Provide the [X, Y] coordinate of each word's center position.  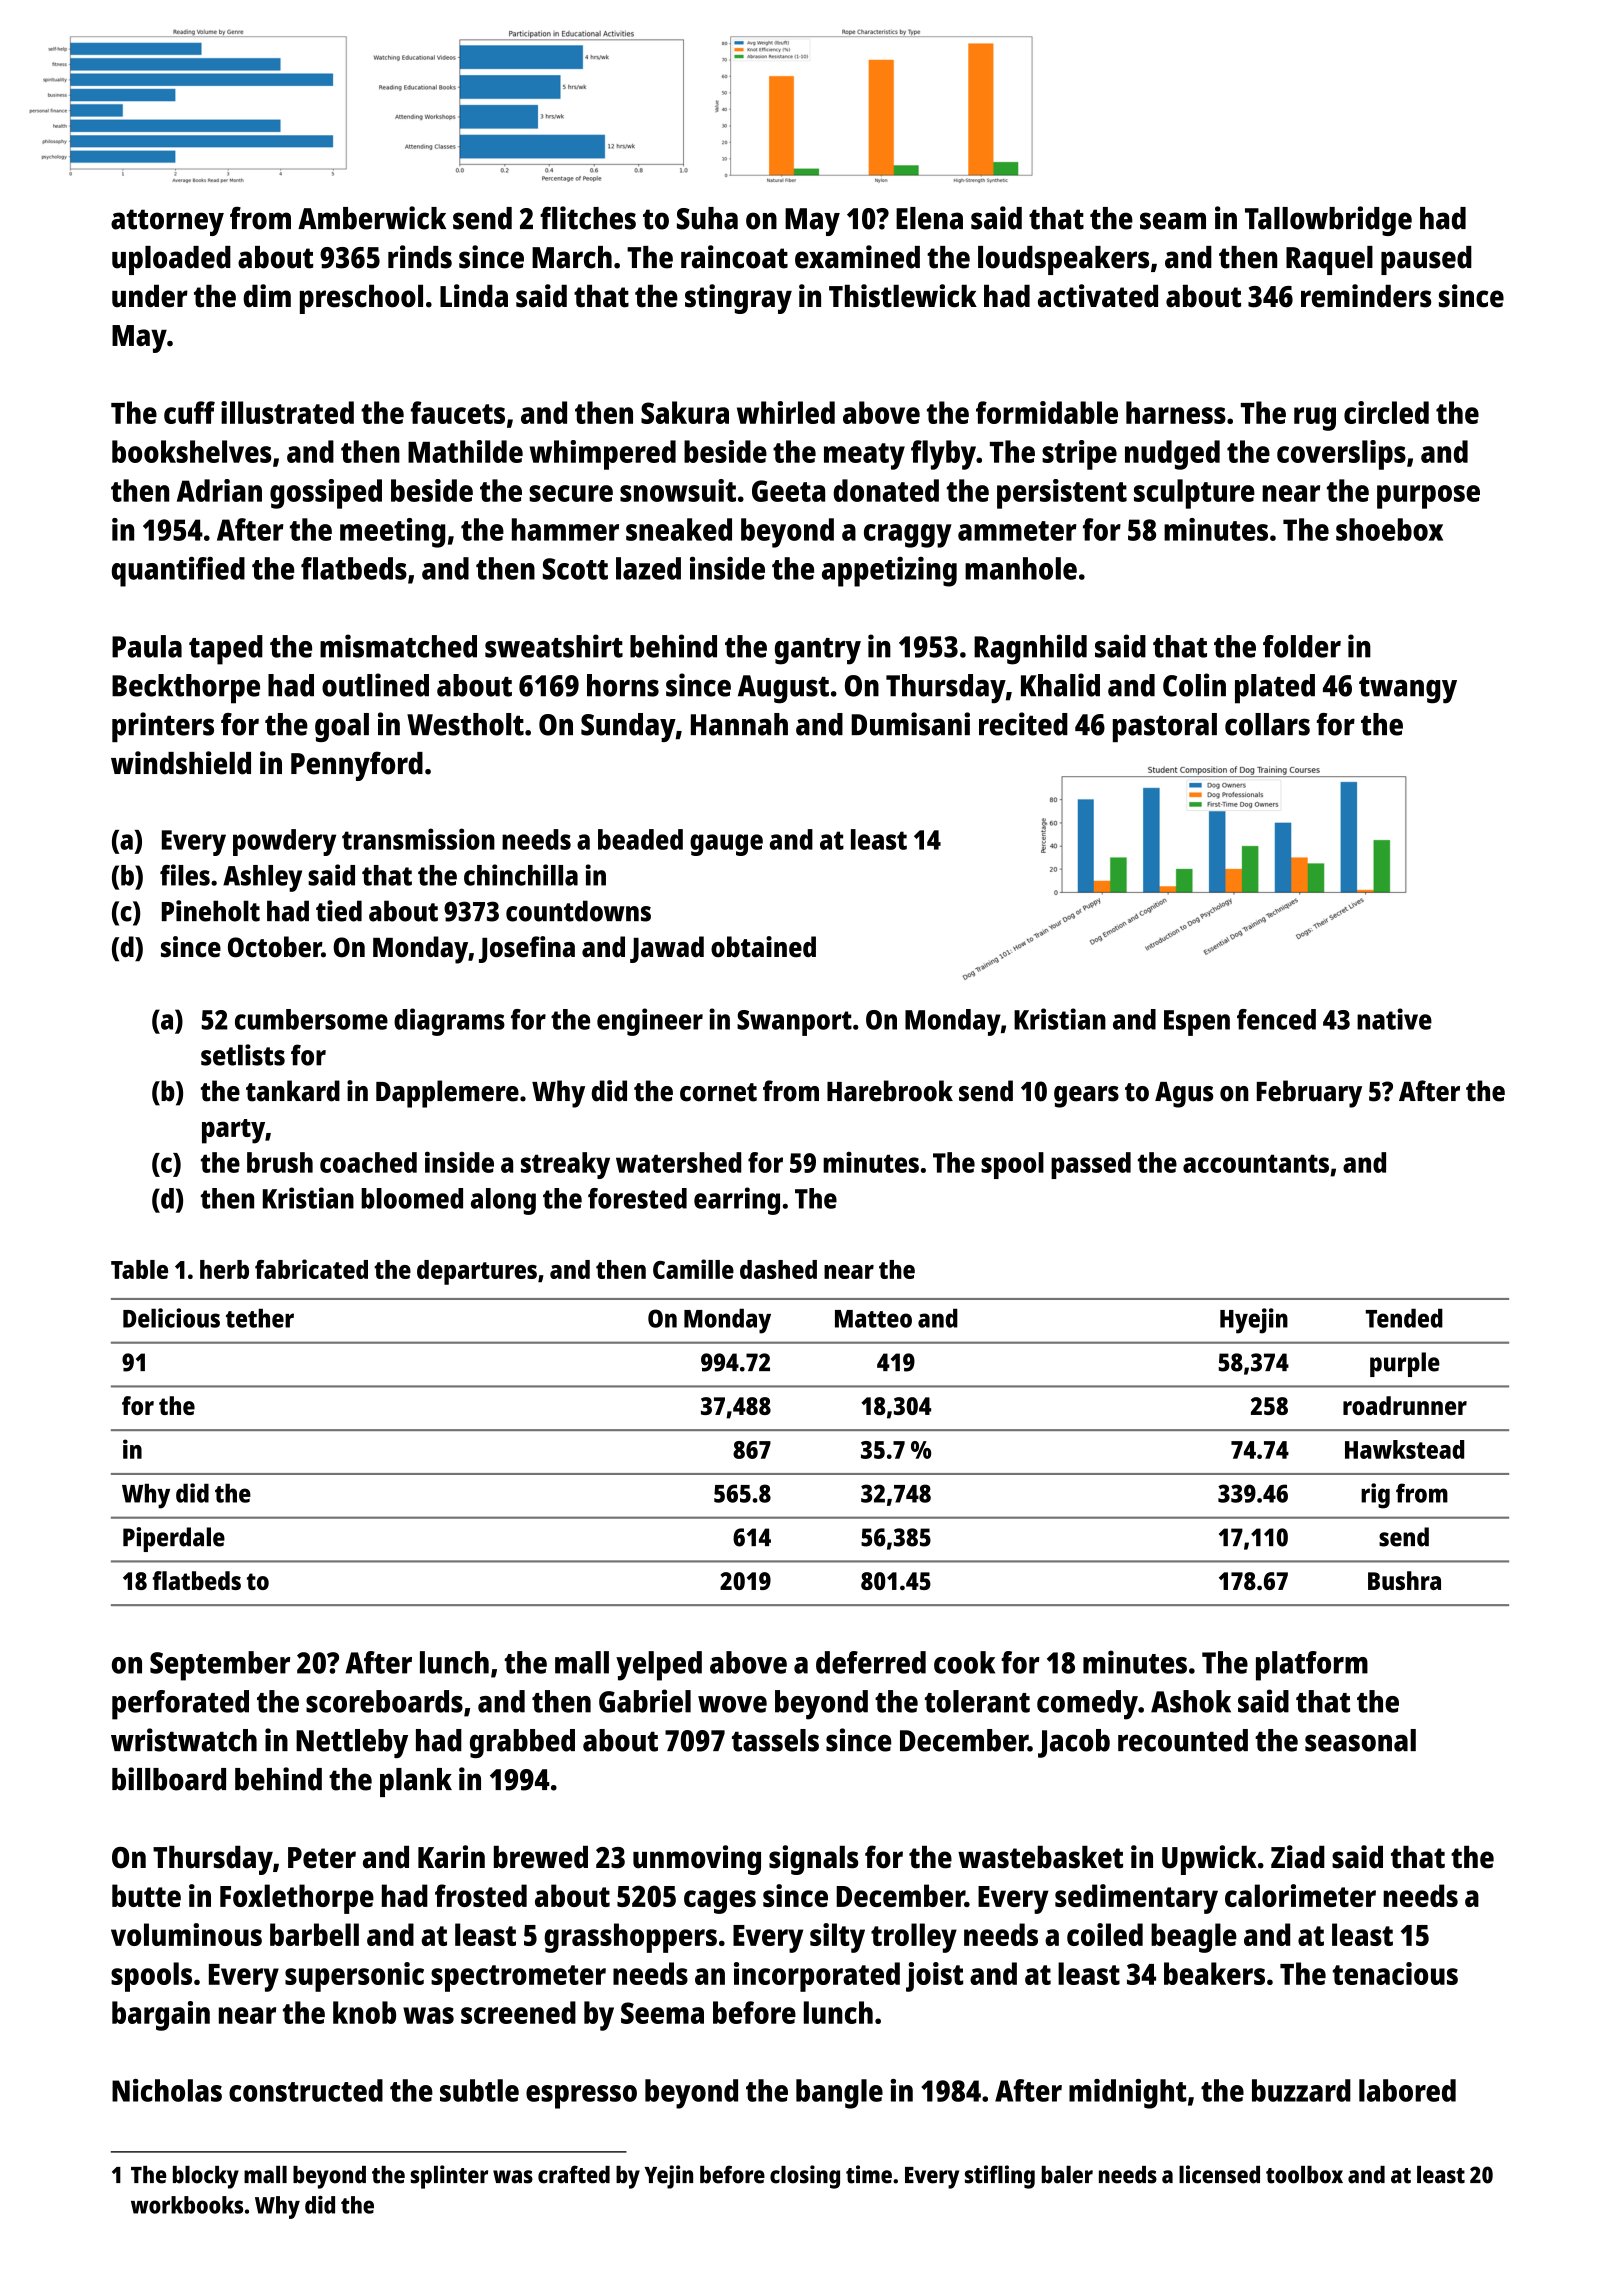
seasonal [1360, 1740]
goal [342, 727]
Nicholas [167, 2090]
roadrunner [1405, 1405]
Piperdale [174, 1539]
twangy [1408, 690]
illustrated [287, 412]
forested [637, 1198]
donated [886, 490]
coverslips [1341, 455]
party [233, 1131]
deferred [871, 1662]
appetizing [889, 572]
